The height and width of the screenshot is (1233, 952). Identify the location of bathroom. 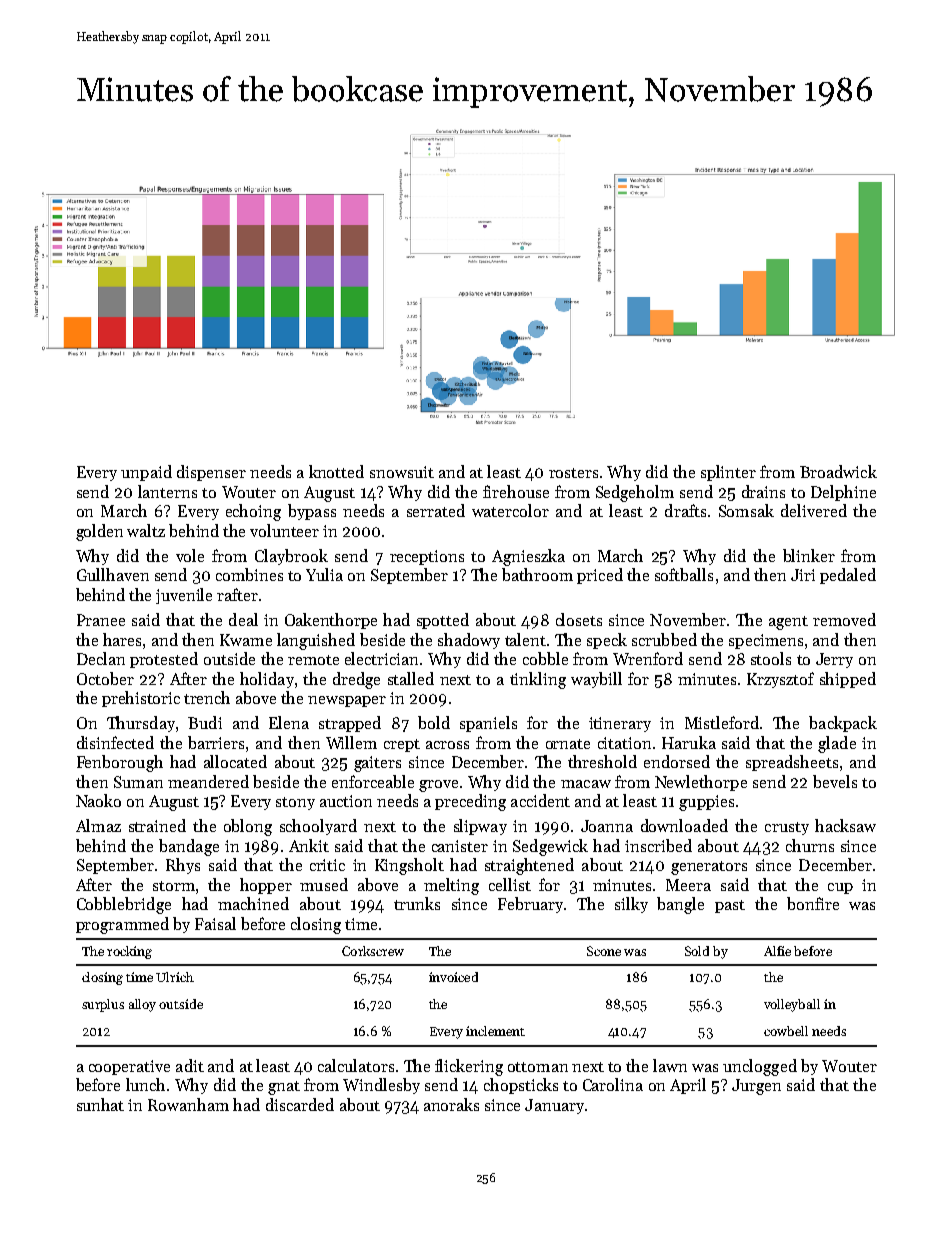
(537, 574).
